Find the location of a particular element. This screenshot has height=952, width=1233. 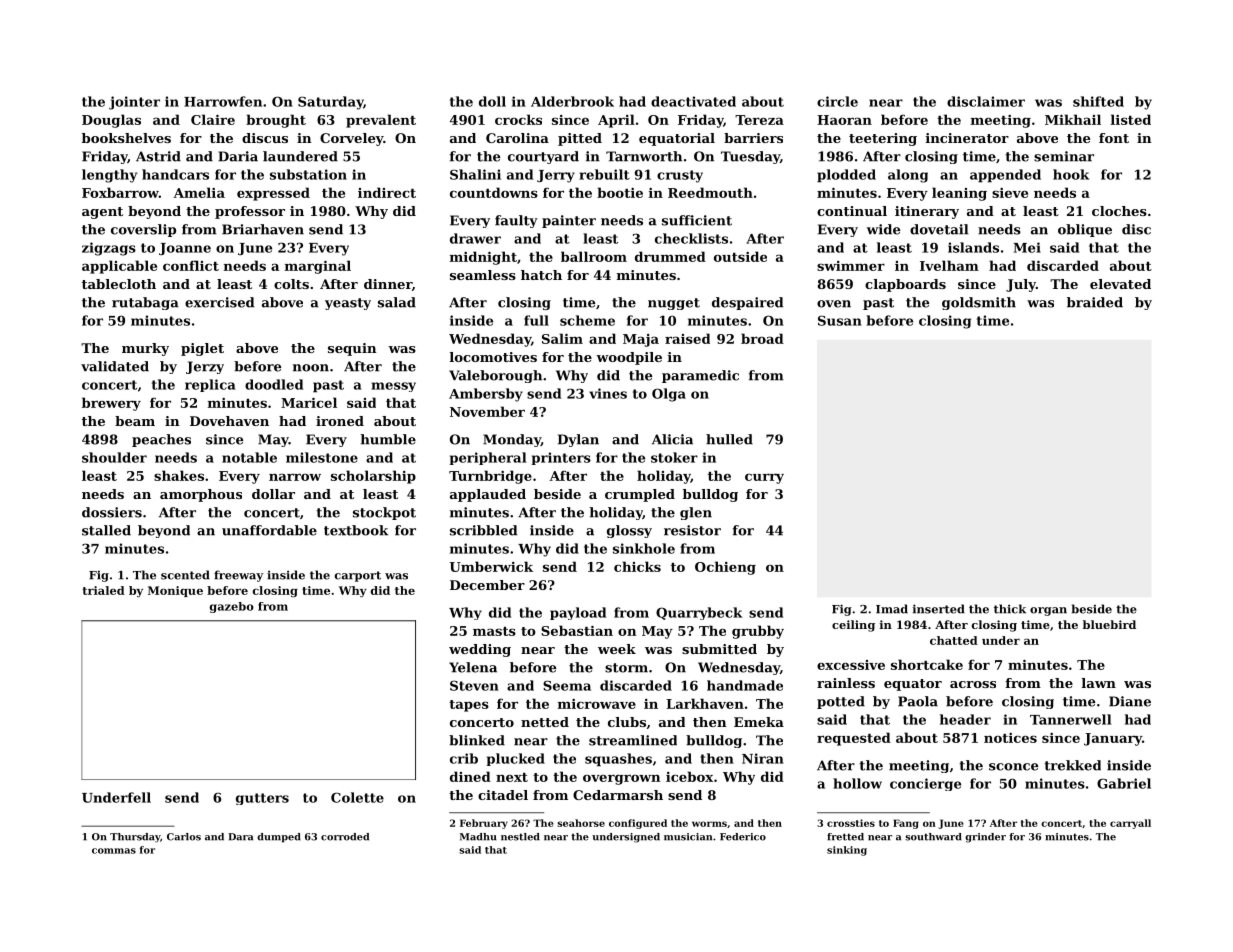

commas is located at coordinates (114, 851).
